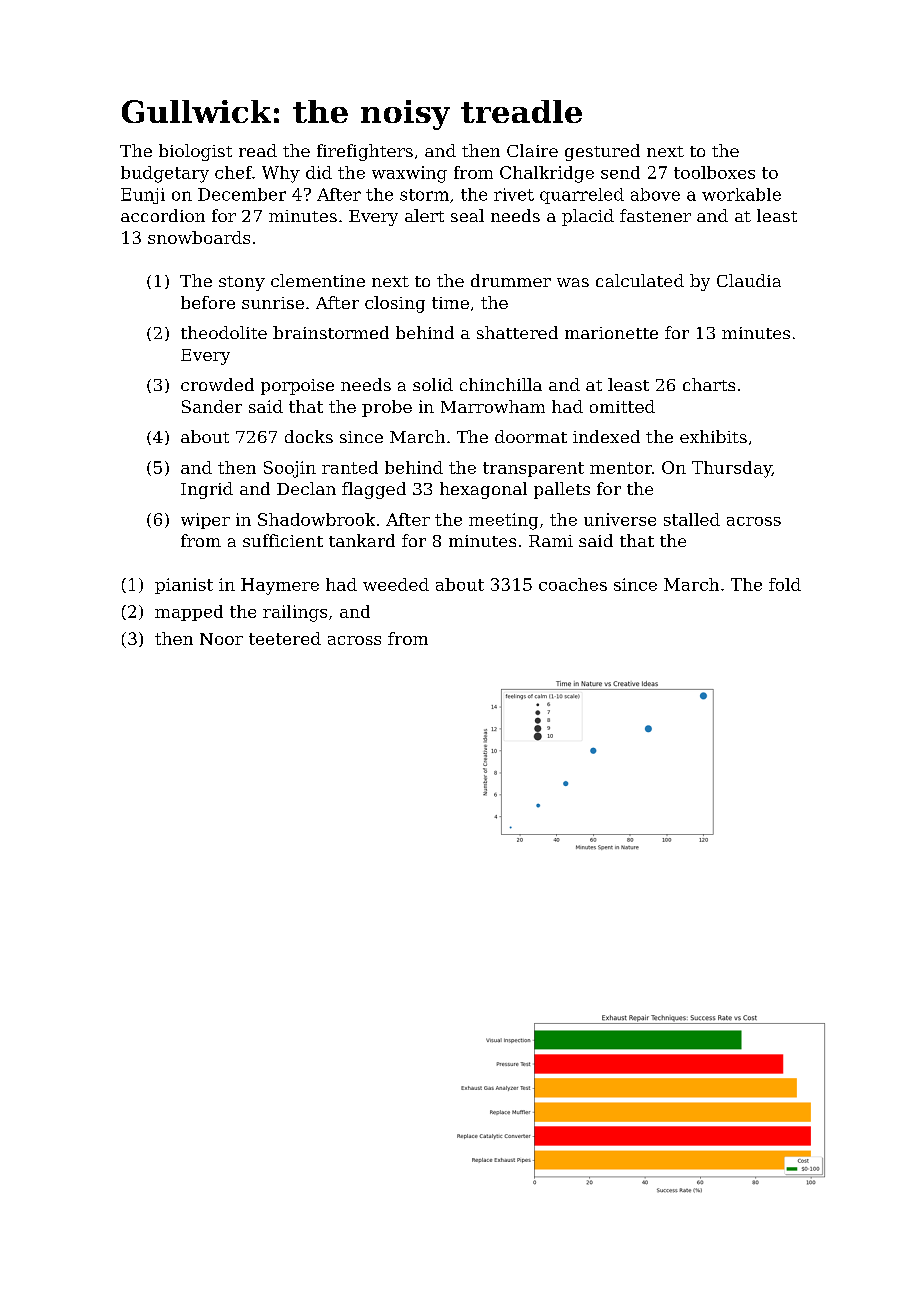 This screenshot has height=1311, width=924. I want to click on Noor, so click(221, 639).
